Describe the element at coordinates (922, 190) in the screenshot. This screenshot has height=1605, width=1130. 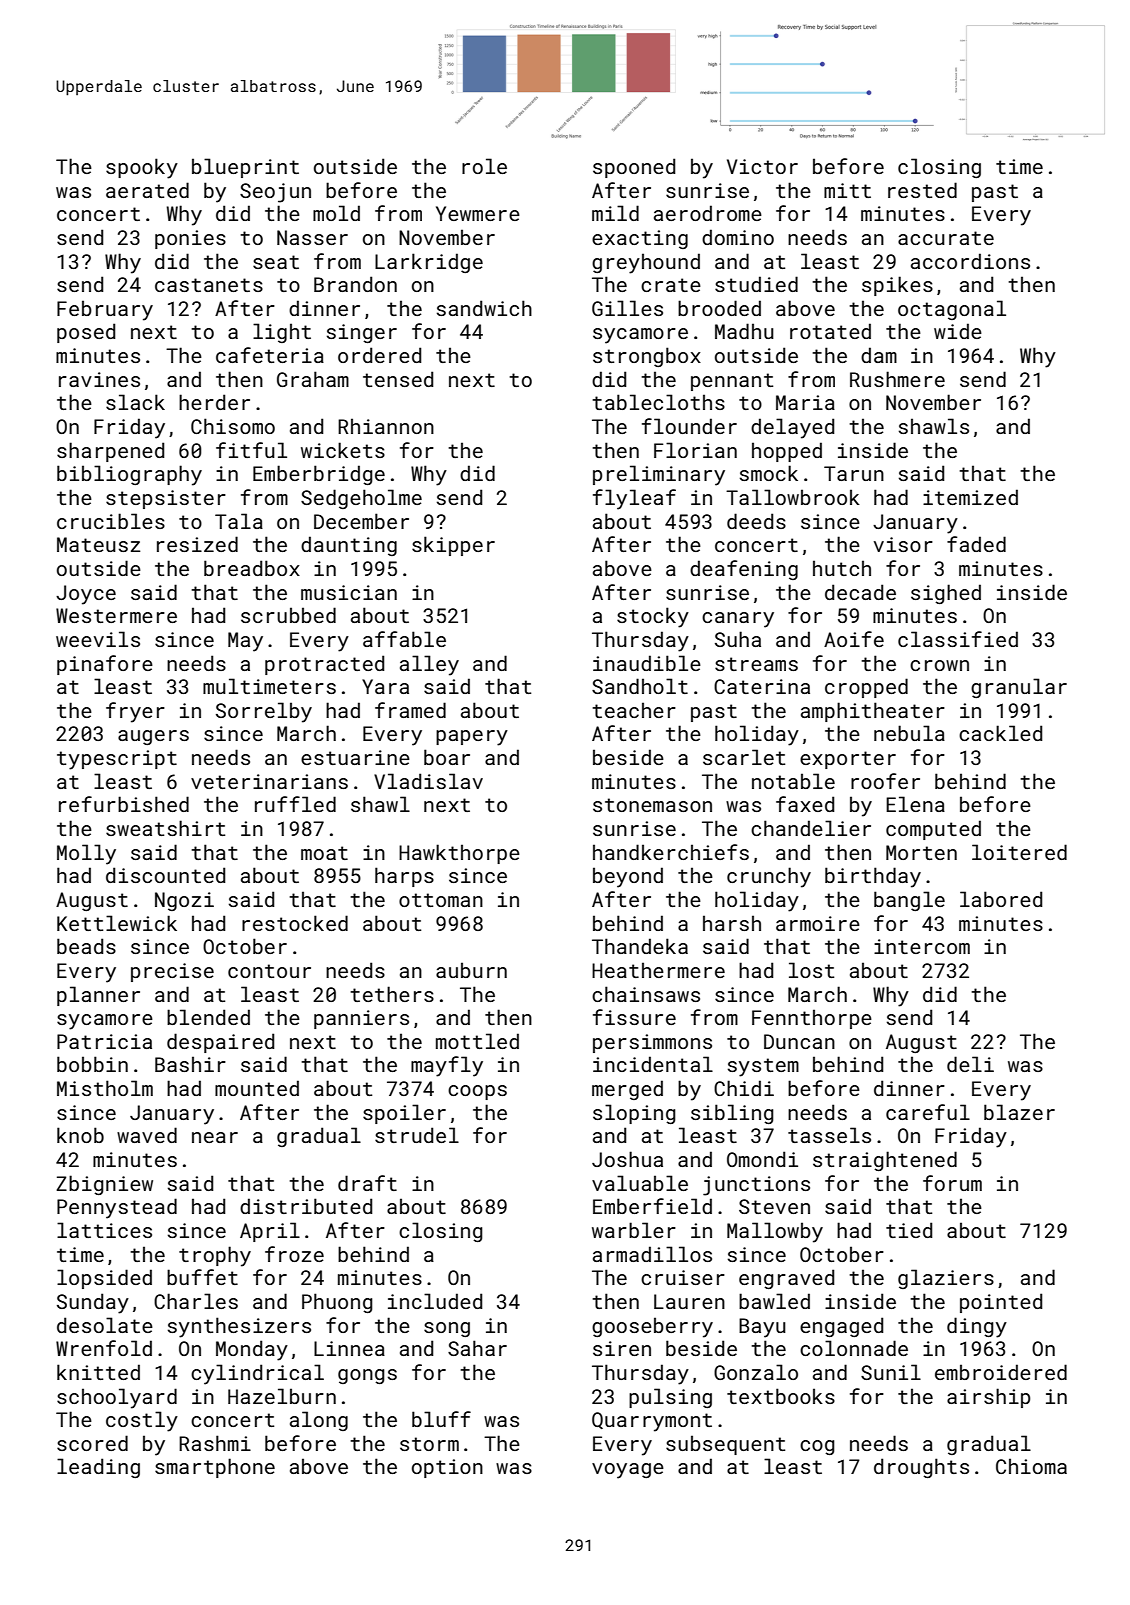
I see `rested` at that location.
